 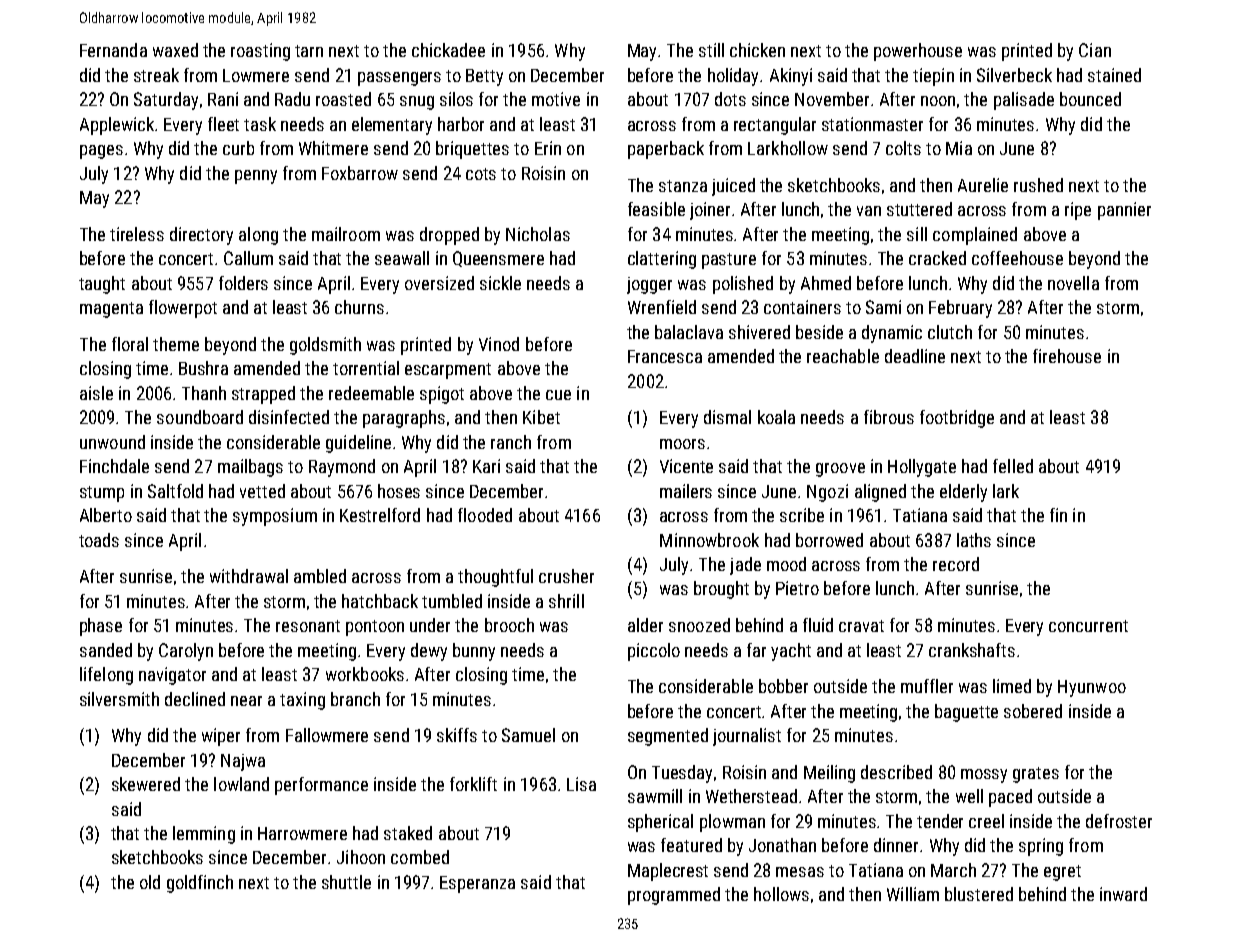 What do you see at coordinates (682, 774) in the page?
I see `Tuesday` at bounding box center [682, 774].
